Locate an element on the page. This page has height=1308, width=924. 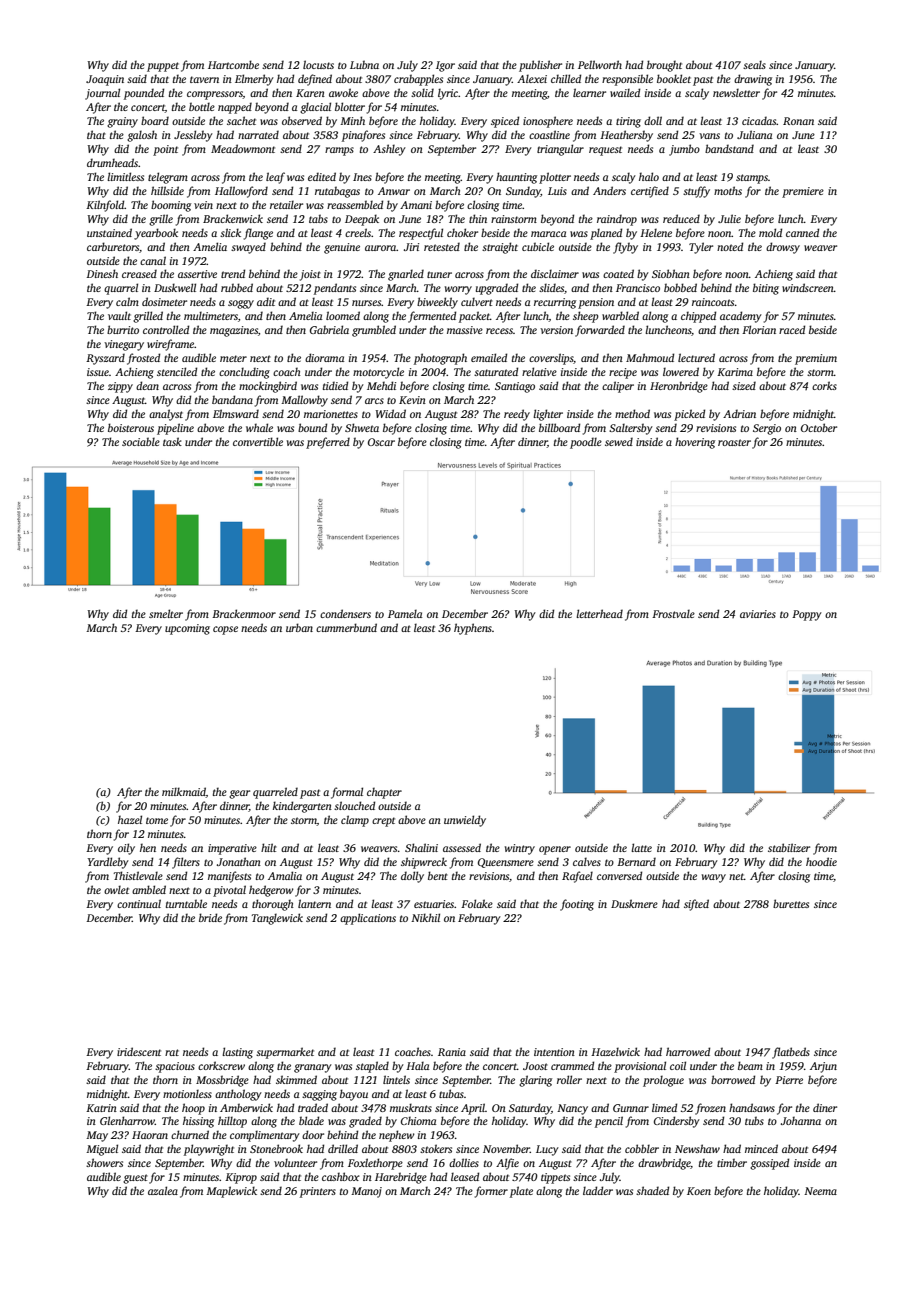
Sergio is located at coordinates (767, 429).
